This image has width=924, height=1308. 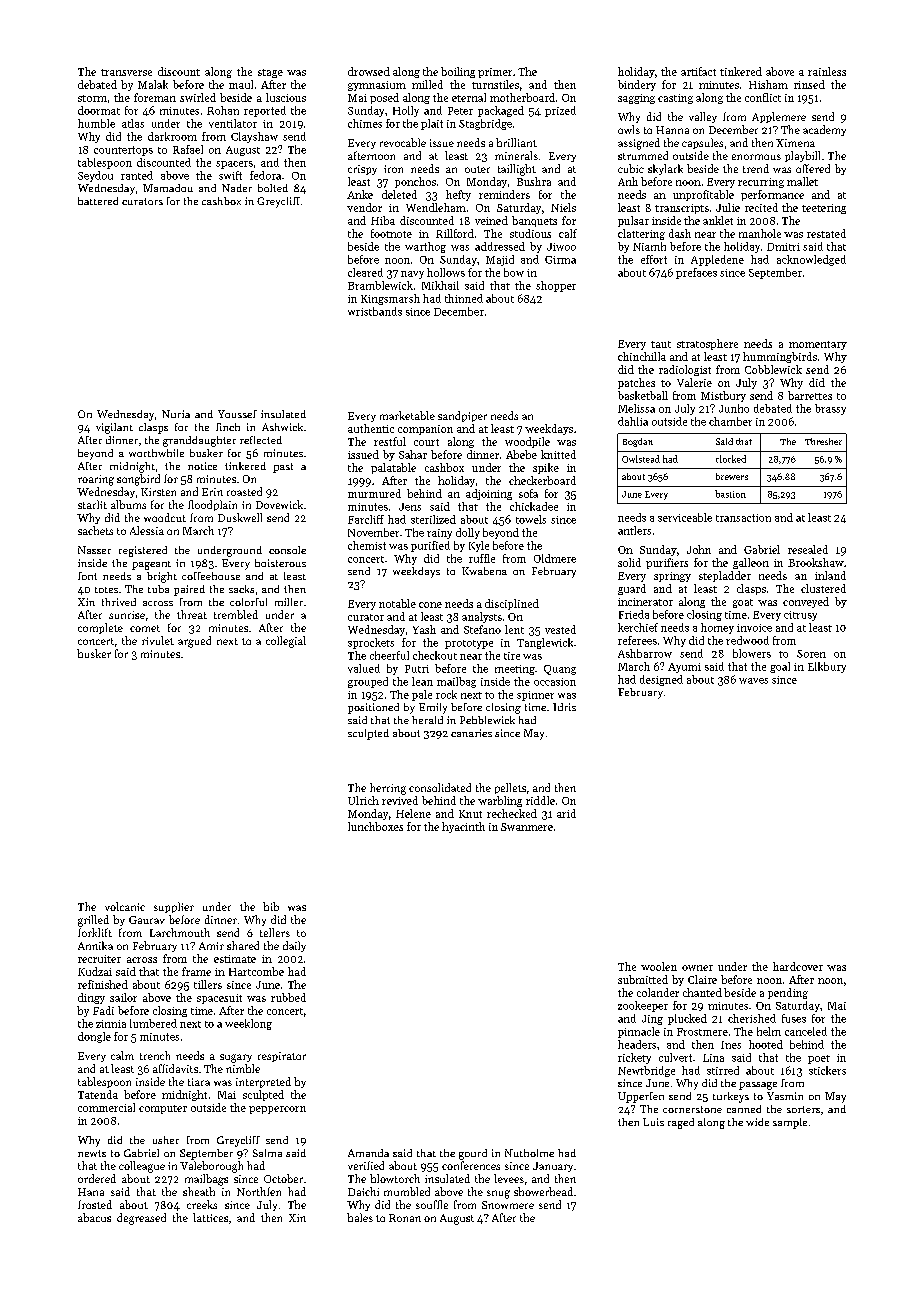 I want to click on humble, so click(x=96, y=123).
